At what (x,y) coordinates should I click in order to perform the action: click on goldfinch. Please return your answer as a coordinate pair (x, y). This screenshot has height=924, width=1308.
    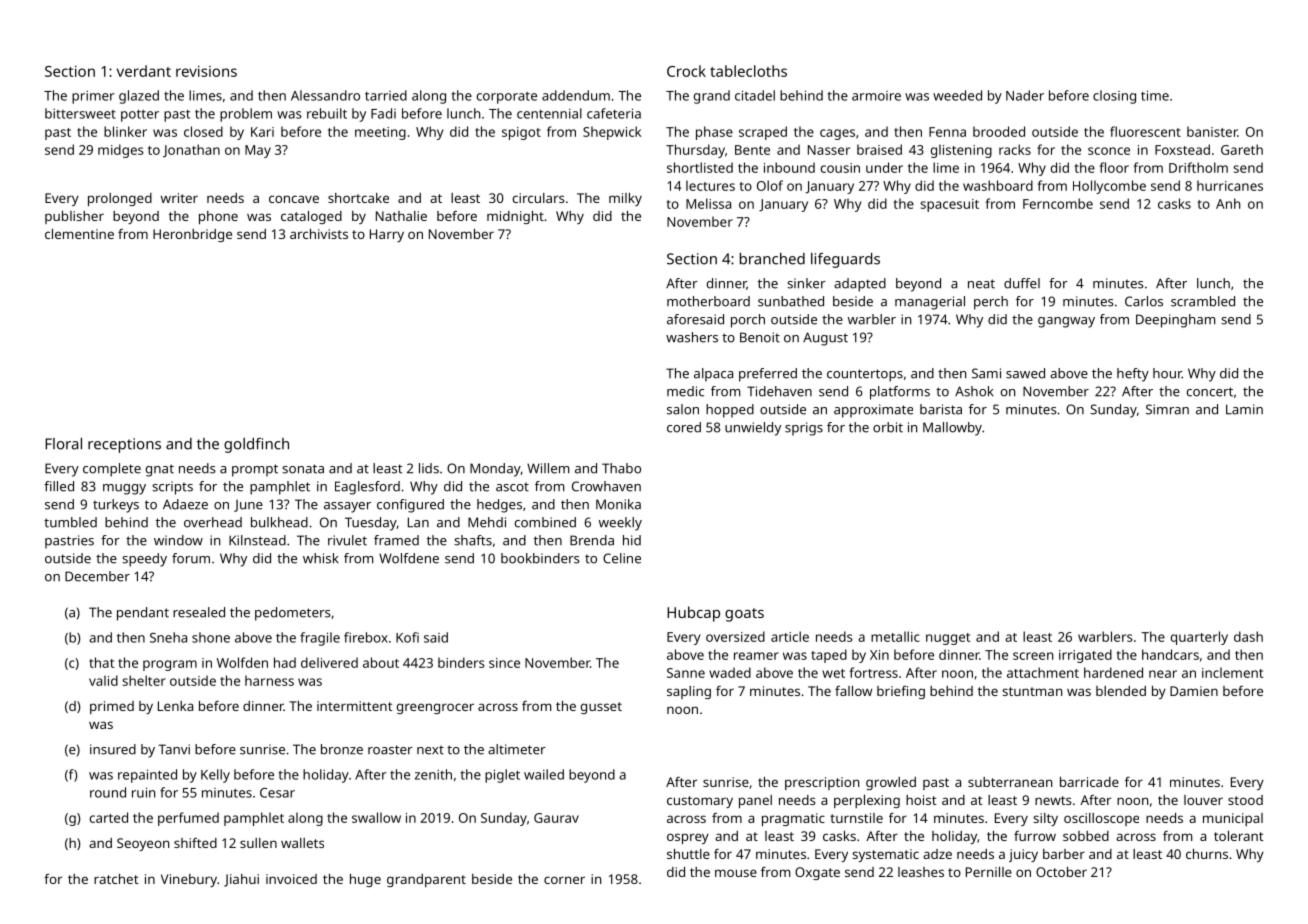
    Looking at the image, I should click on (256, 445).
